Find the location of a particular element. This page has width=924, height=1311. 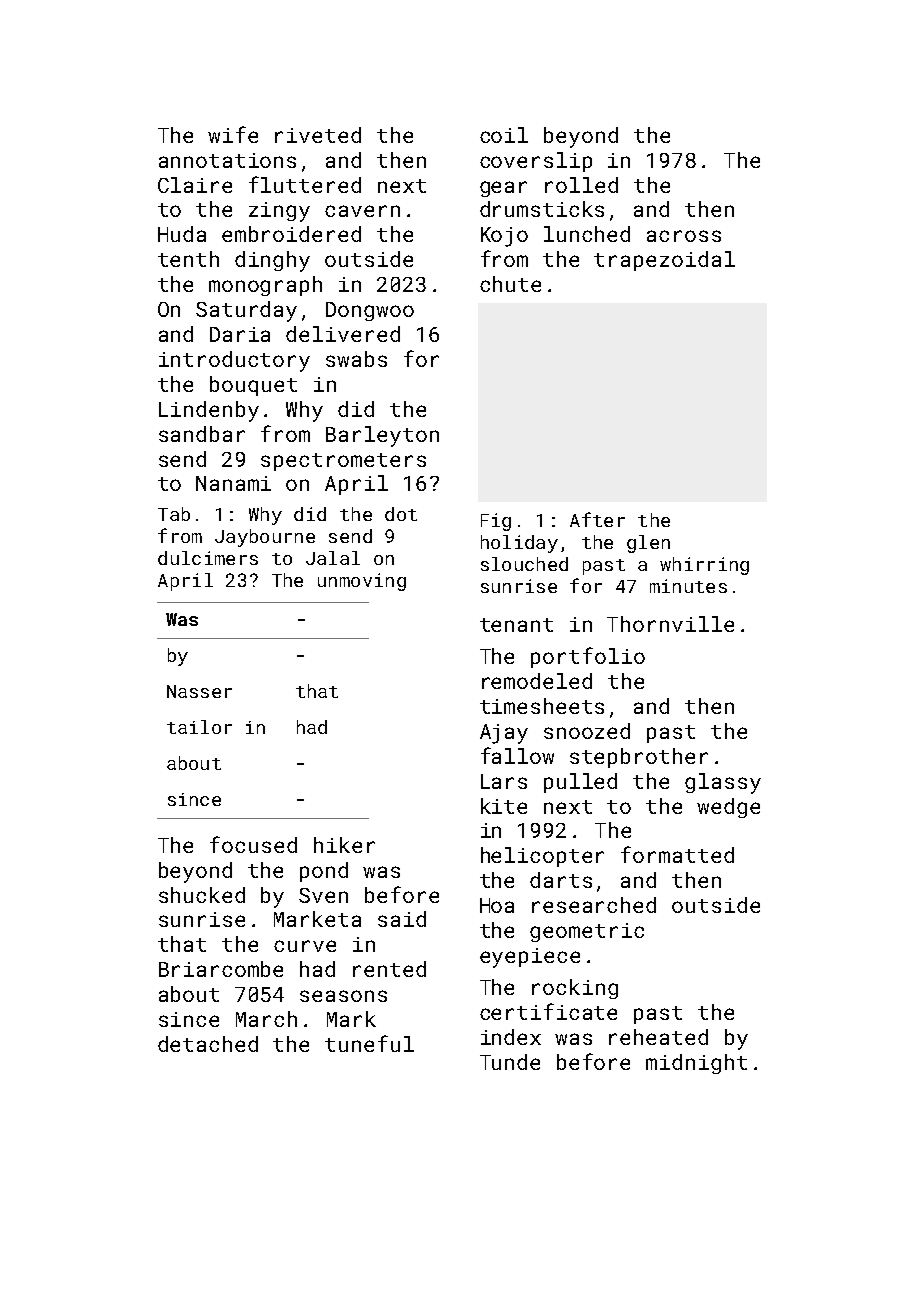

riveted is located at coordinates (318, 135).
